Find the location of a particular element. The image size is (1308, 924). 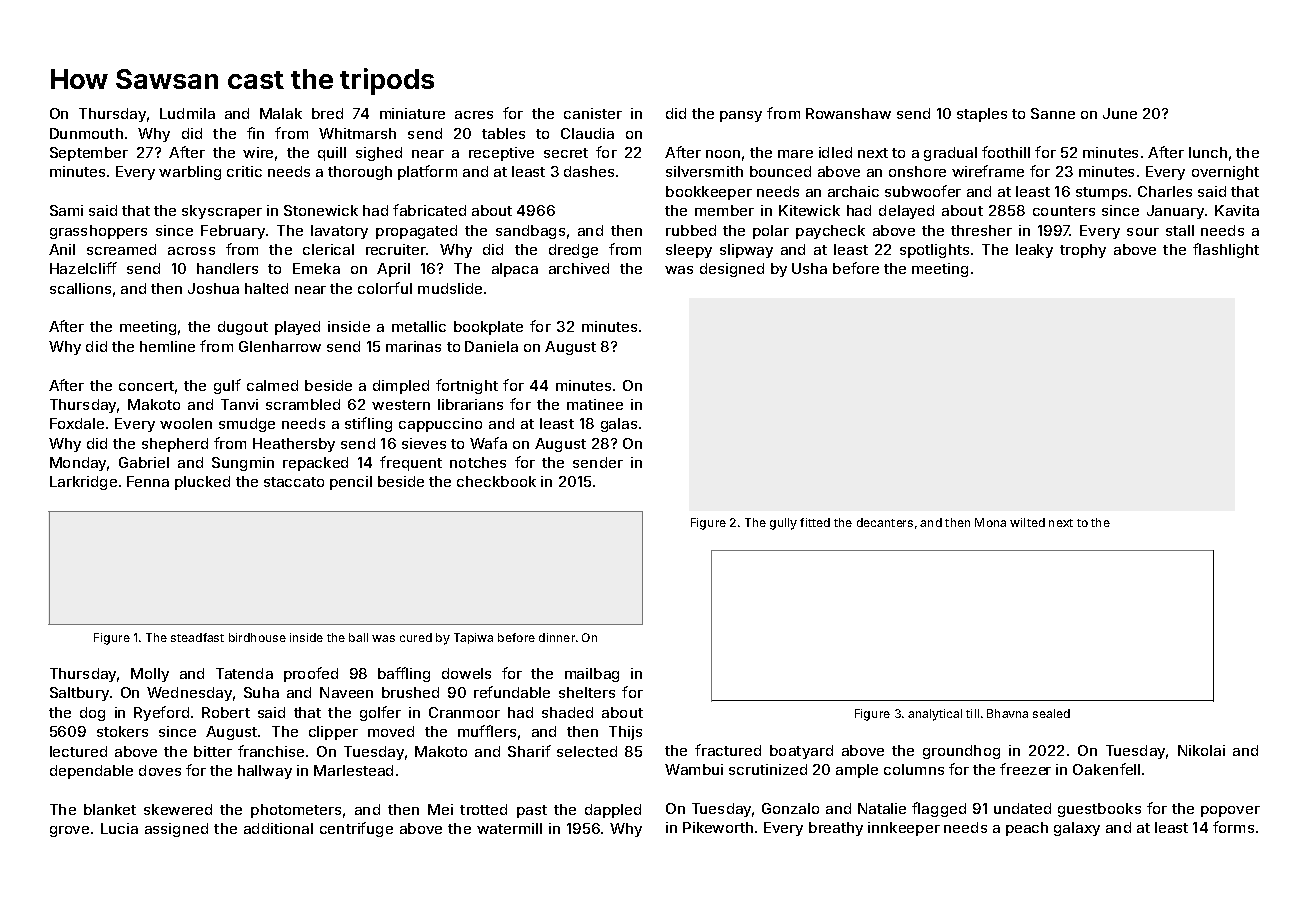

Joshua is located at coordinates (213, 288).
